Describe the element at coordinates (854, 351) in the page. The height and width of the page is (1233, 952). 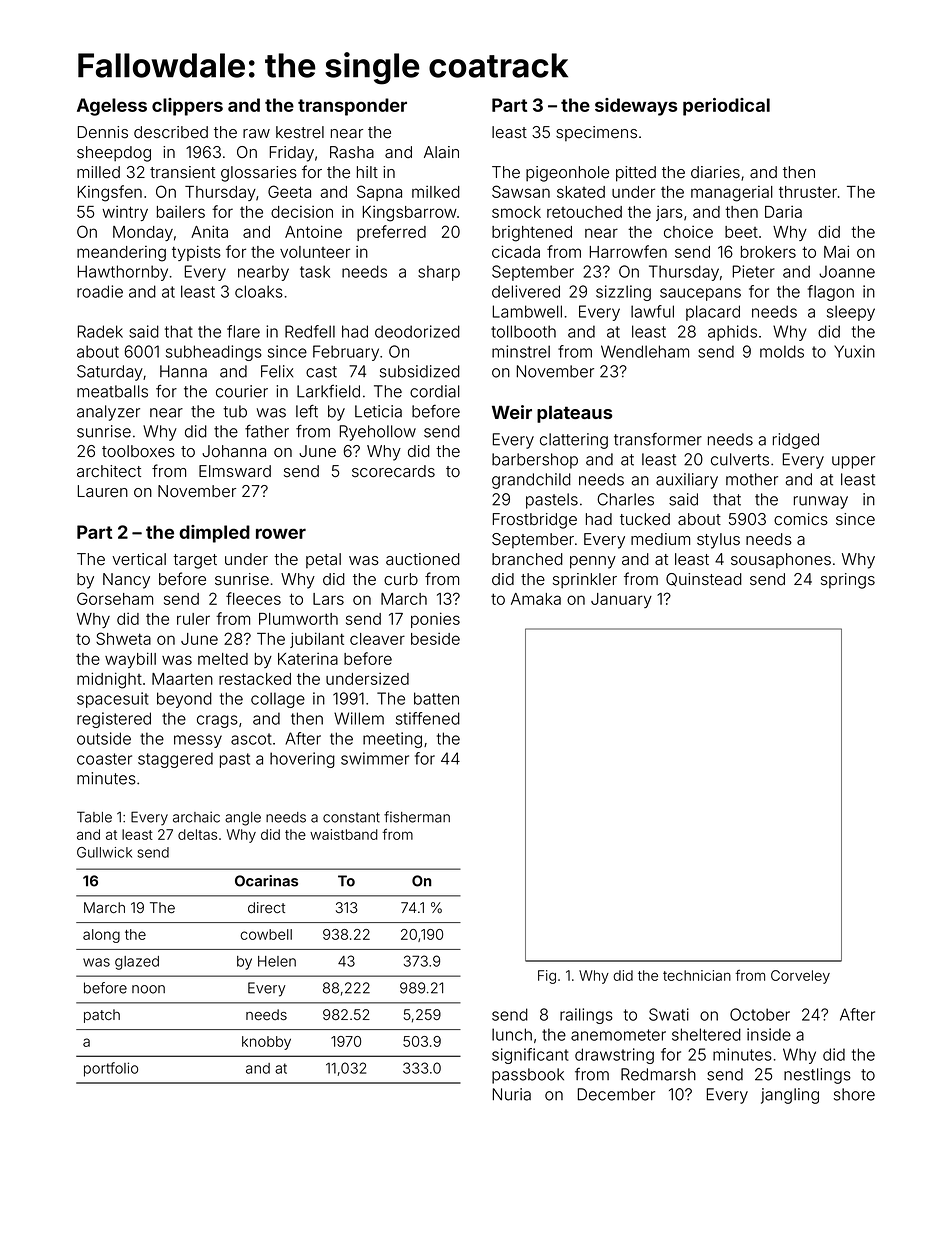
I see `Yuxin` at that location.
